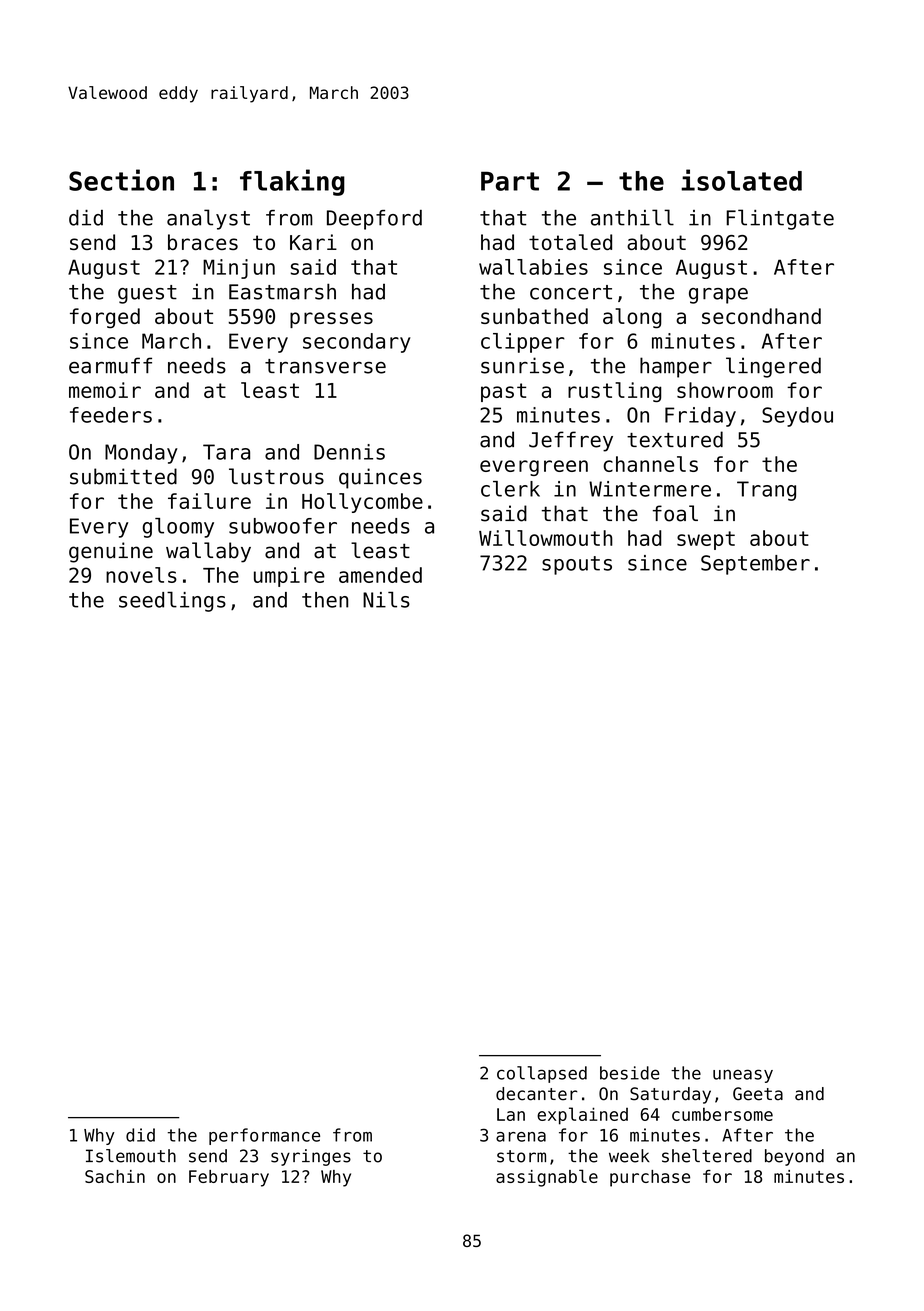  What do you see at coordinates (670, 1095) in the page?
I see `Saturday` at bounding box center [670, 1095].
